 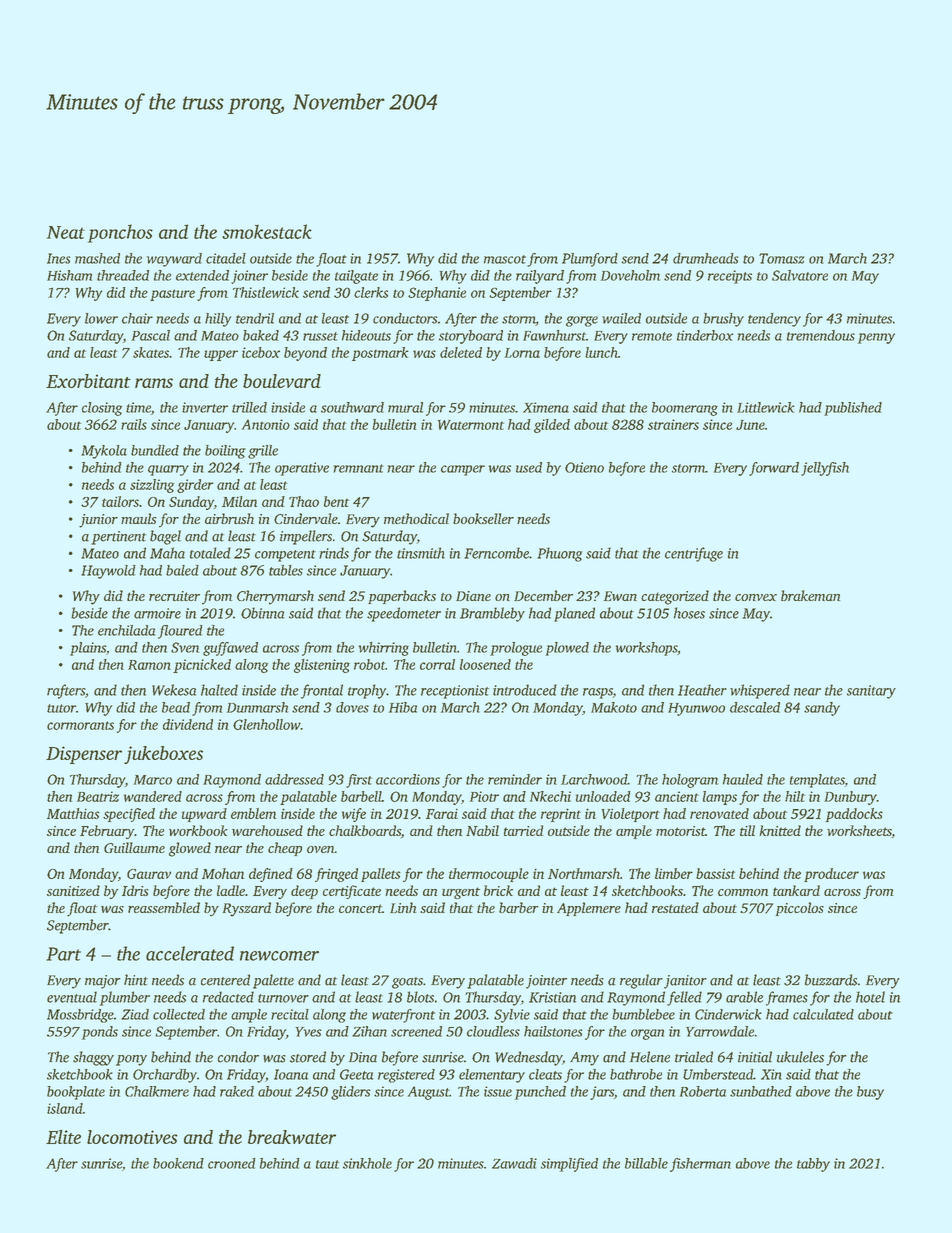 What do you see at coordinates (237, 1091) in the screenshot?
I see `raked` at bounding box center [237, 1091].
